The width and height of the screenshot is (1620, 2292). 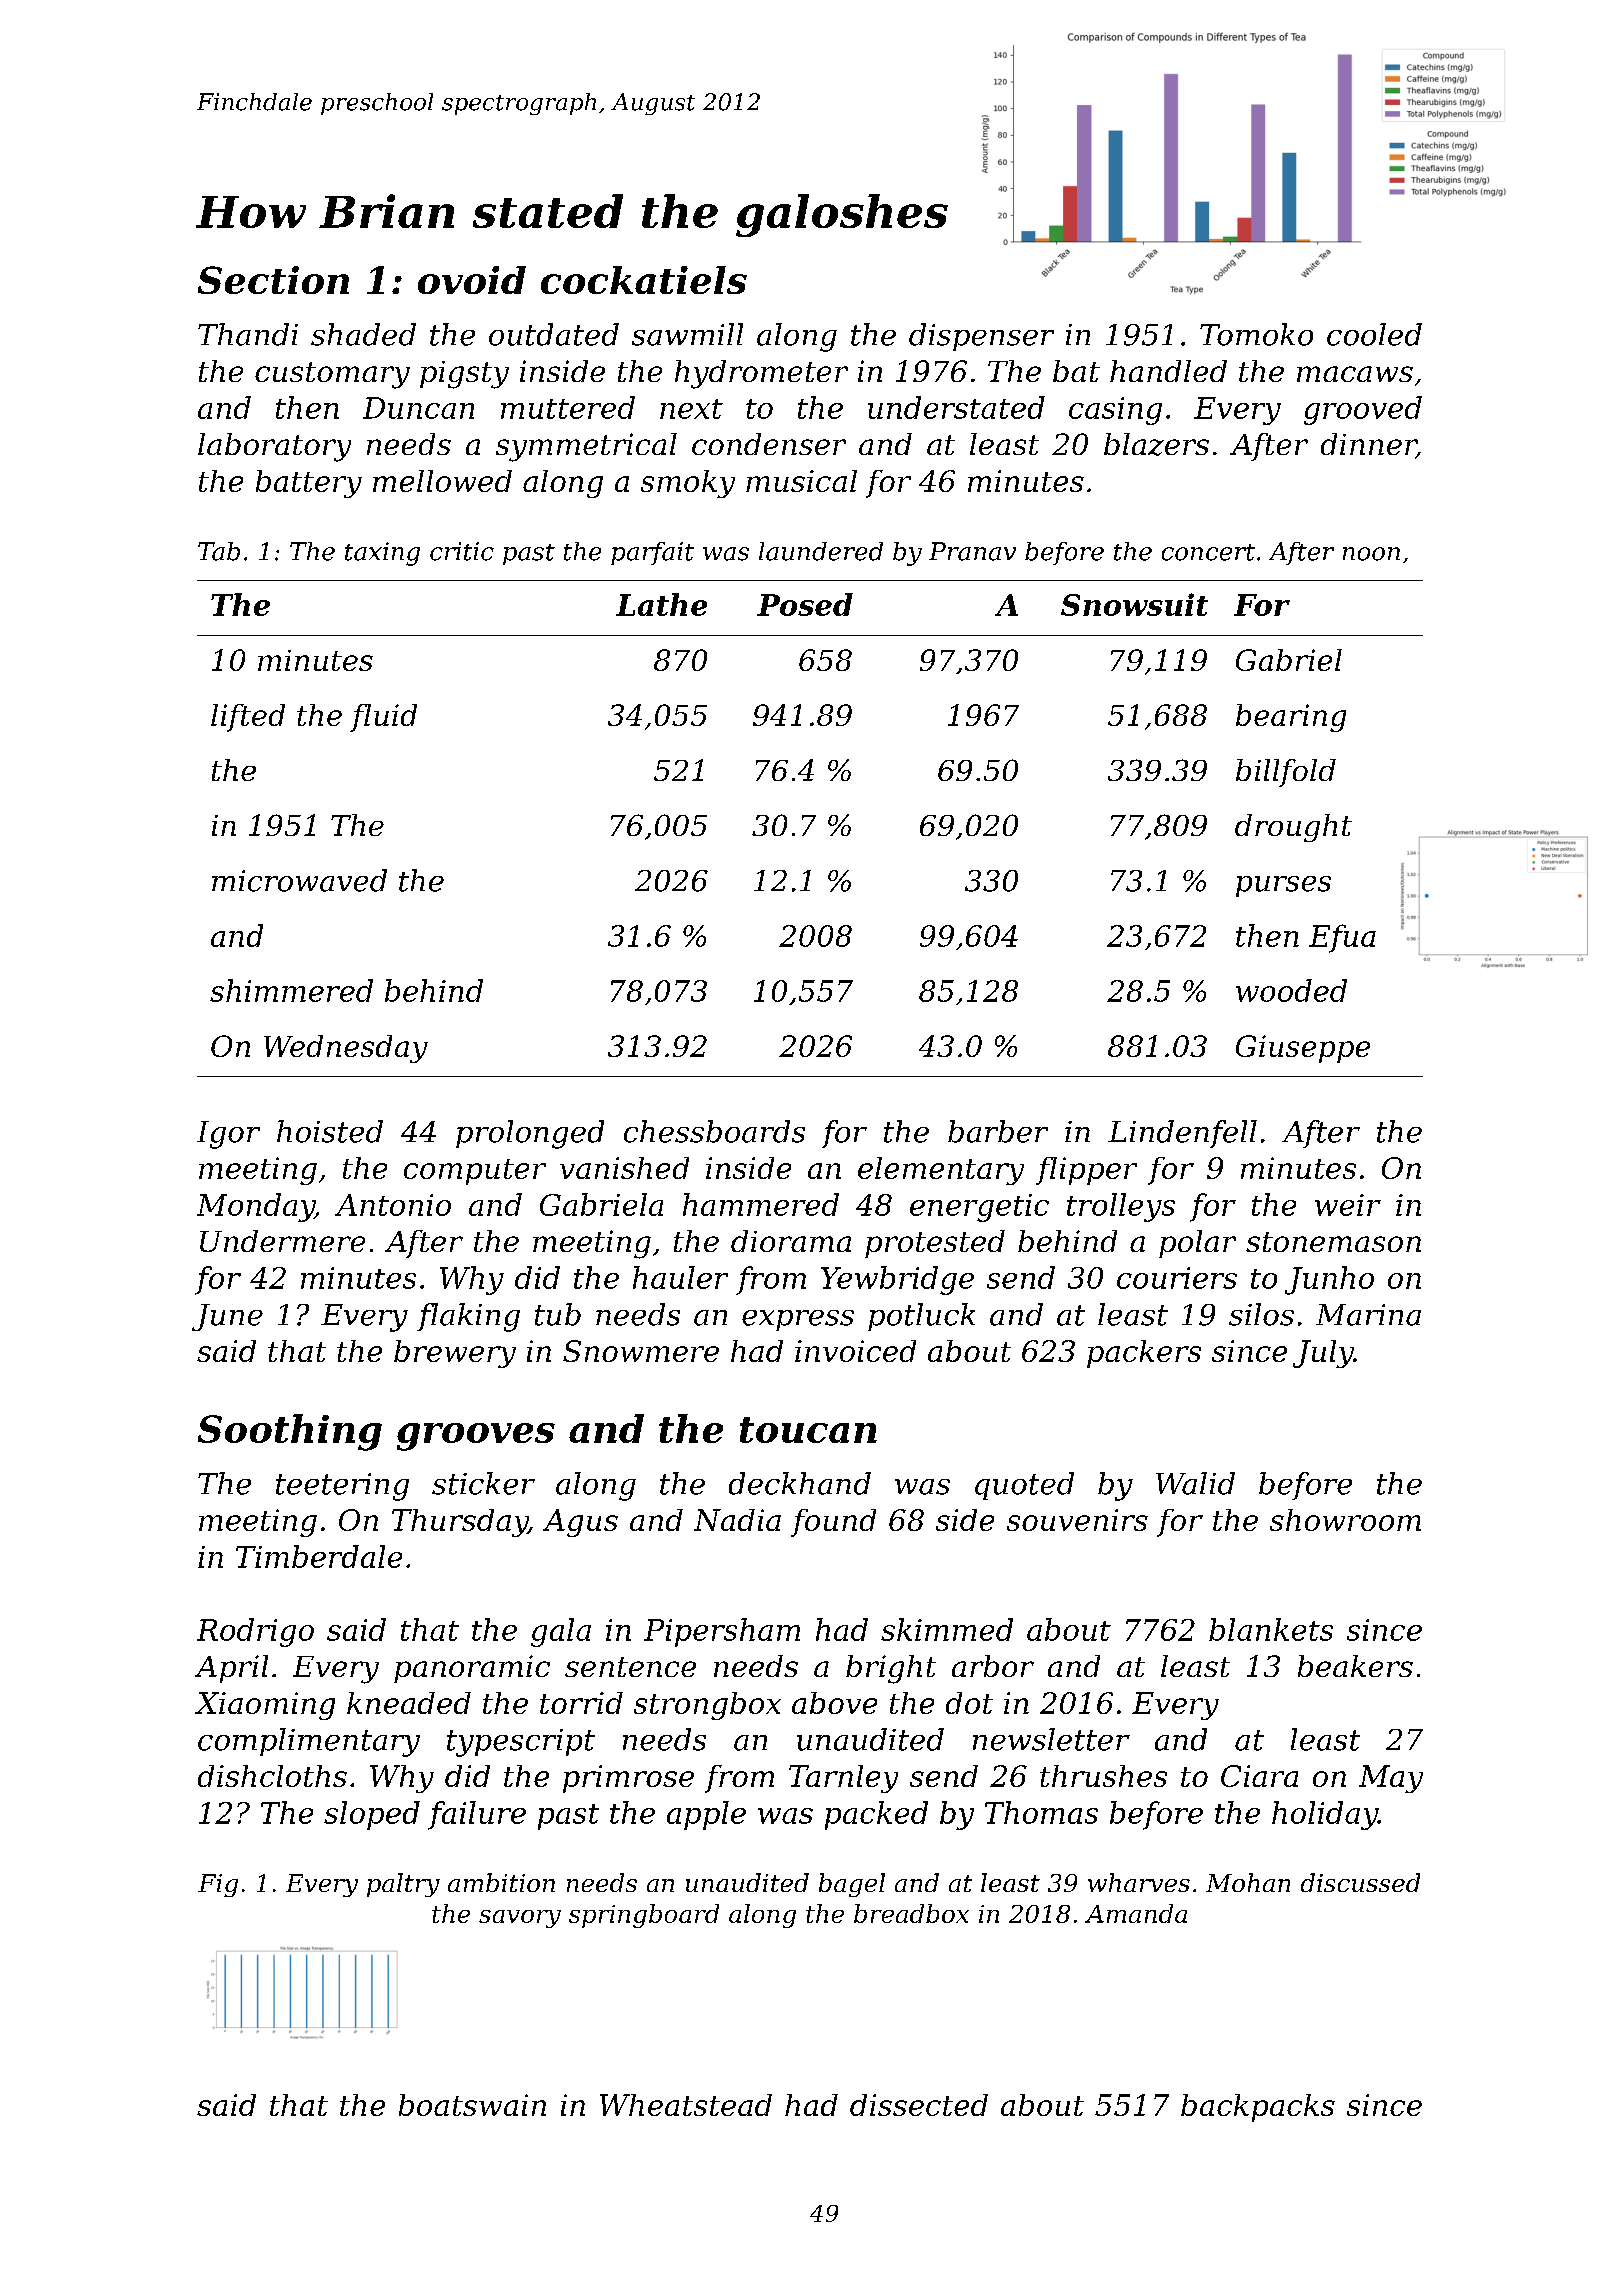 What do you see at coordinates (855, 1351) in the screenshot?
I see `invoiced` at bounding box center [855, 1351].
